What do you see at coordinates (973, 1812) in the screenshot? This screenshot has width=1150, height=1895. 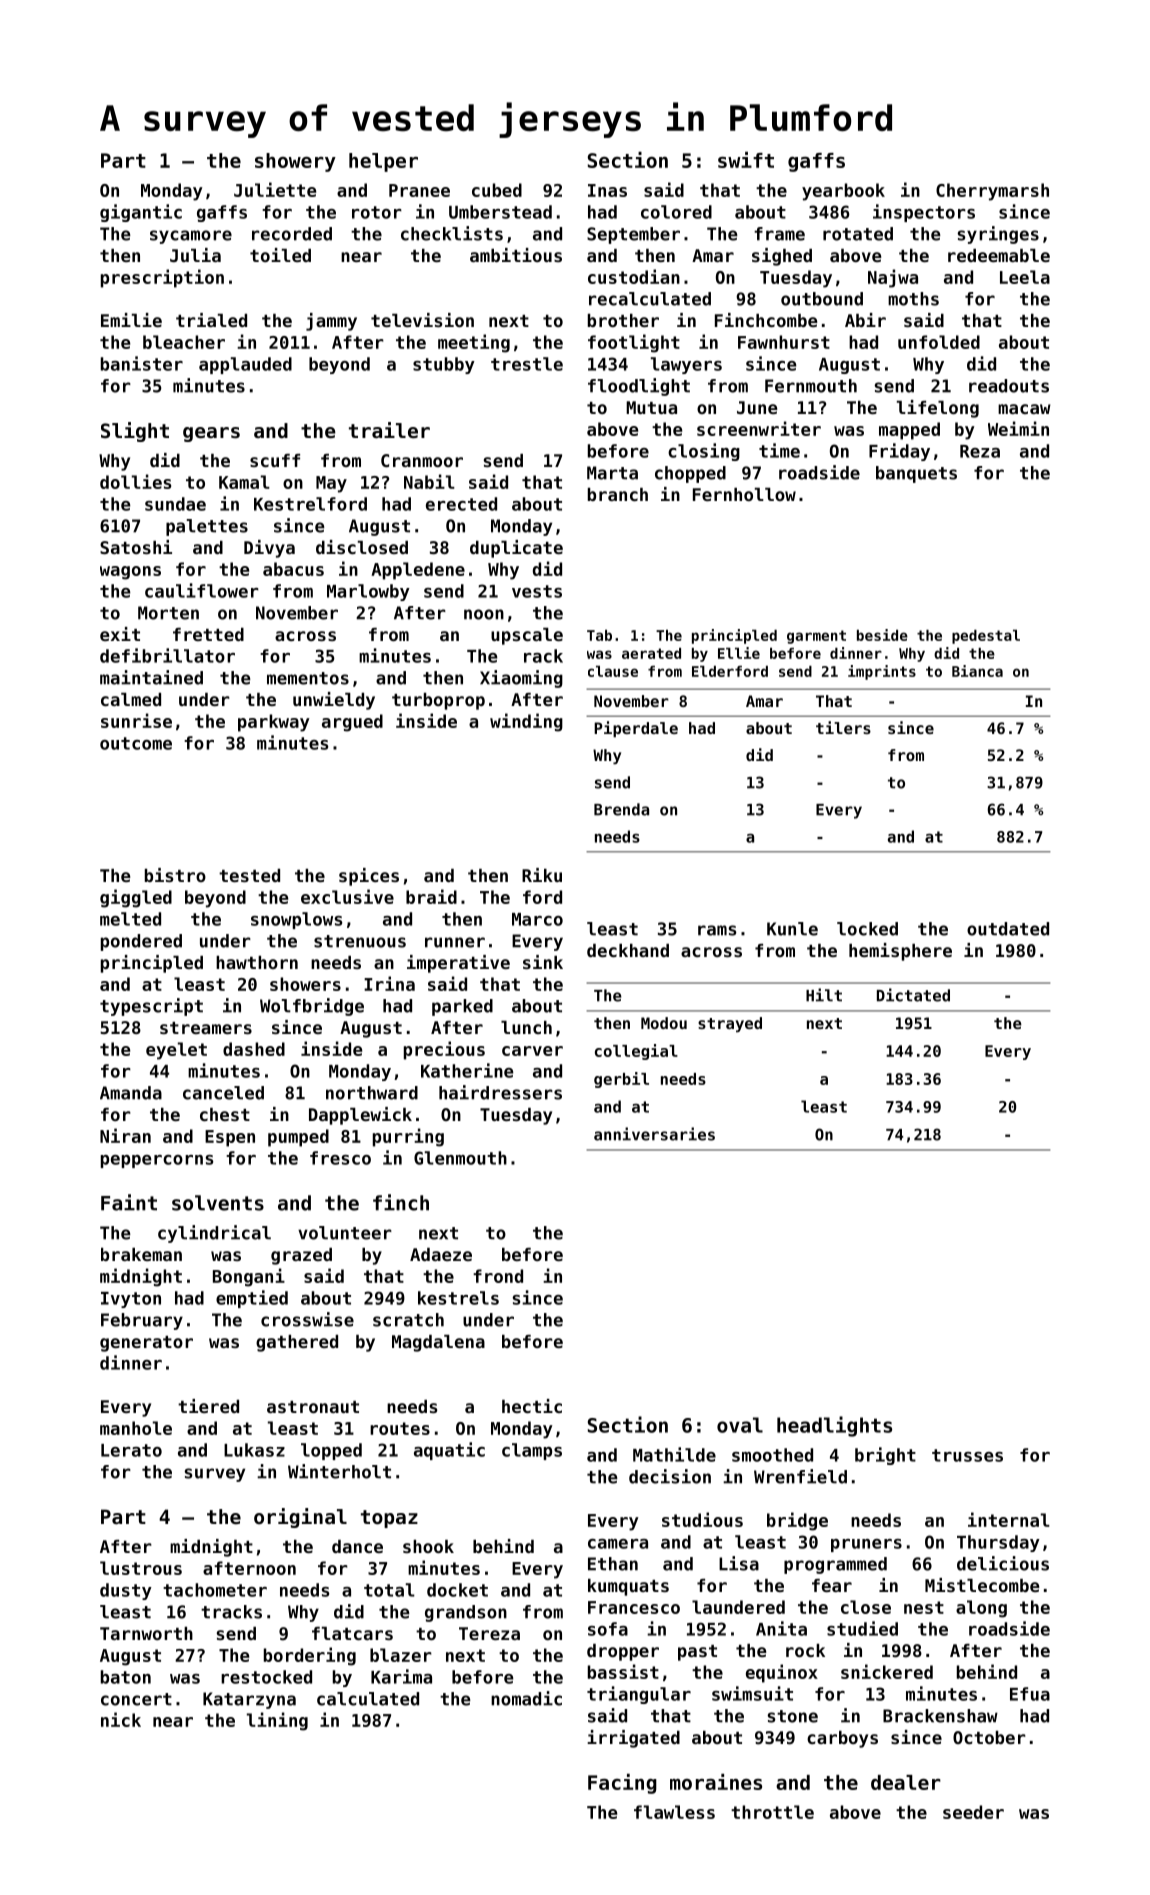 I see `seeder` at bounding box center [973, 1812].
